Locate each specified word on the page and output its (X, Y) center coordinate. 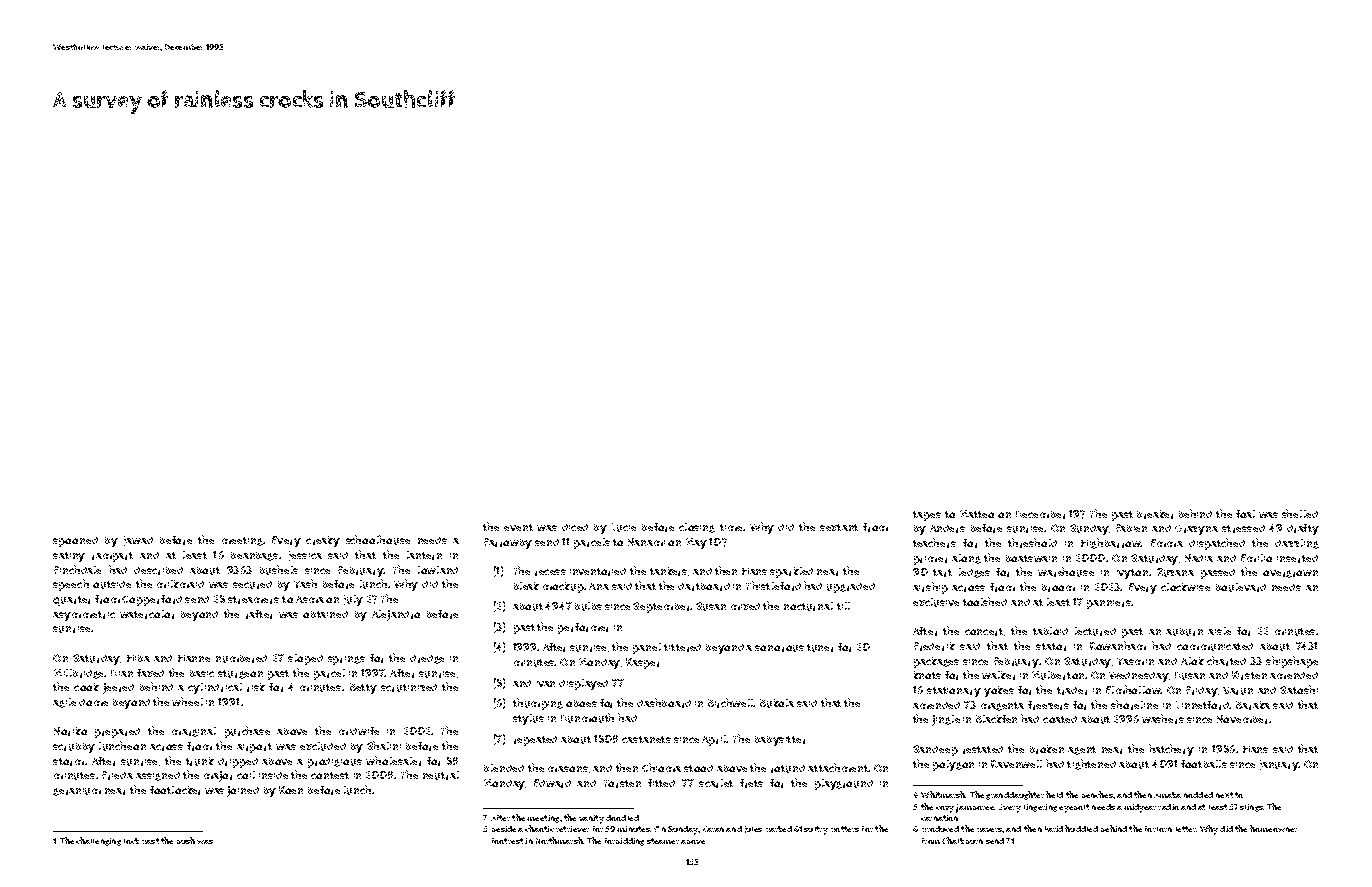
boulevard (1241, 587)
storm (68, 762)
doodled (622, 818)
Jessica (305, 556)
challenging (98, 841)
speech (71, 585)
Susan (711, 606)
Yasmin (1135, 661)
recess (550, 572)
